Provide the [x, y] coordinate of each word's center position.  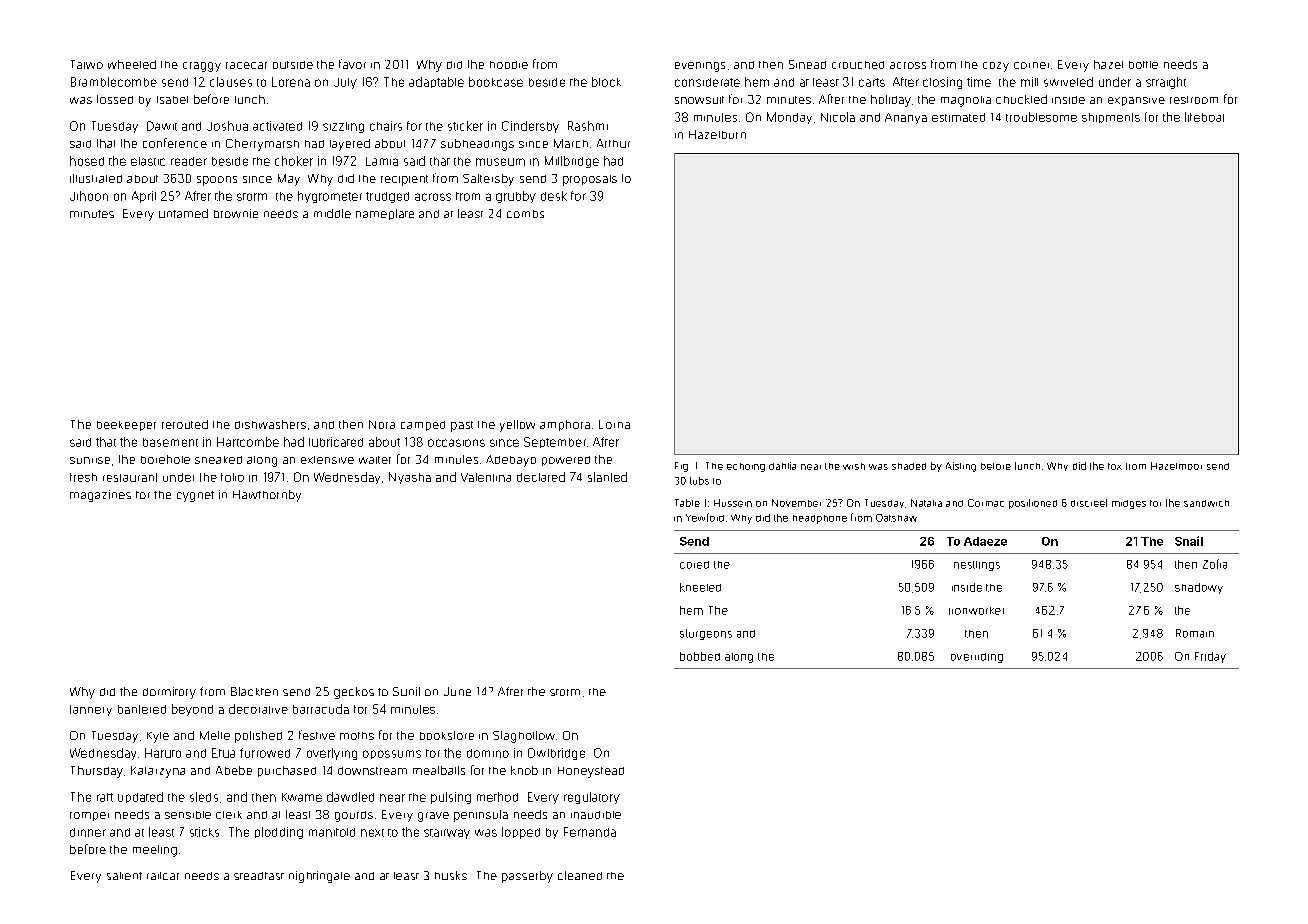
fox [1115, 466]
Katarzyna [158, 772]
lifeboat [1204, 117]
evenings [700, 67]
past [462, 426]
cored [694, 565]
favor [352, 64]
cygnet [195, 496]
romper [89, 816]
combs [525, 214]
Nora [382, 424]
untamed [183, 213]
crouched [858, 65]
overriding [977, 658]
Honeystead [591, 772]
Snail [1189, 541]
